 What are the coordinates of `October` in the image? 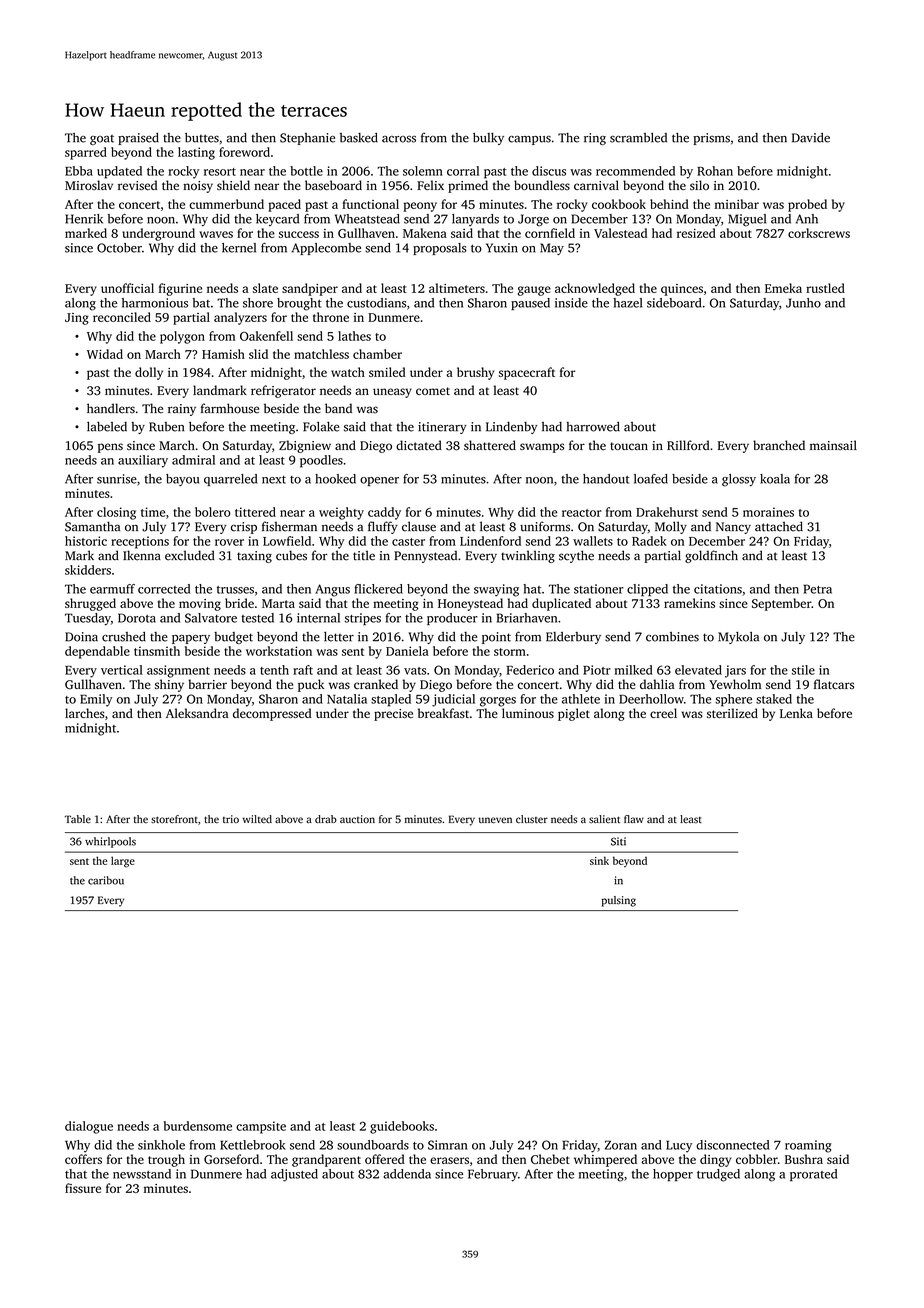 It's located at (119, 248).
